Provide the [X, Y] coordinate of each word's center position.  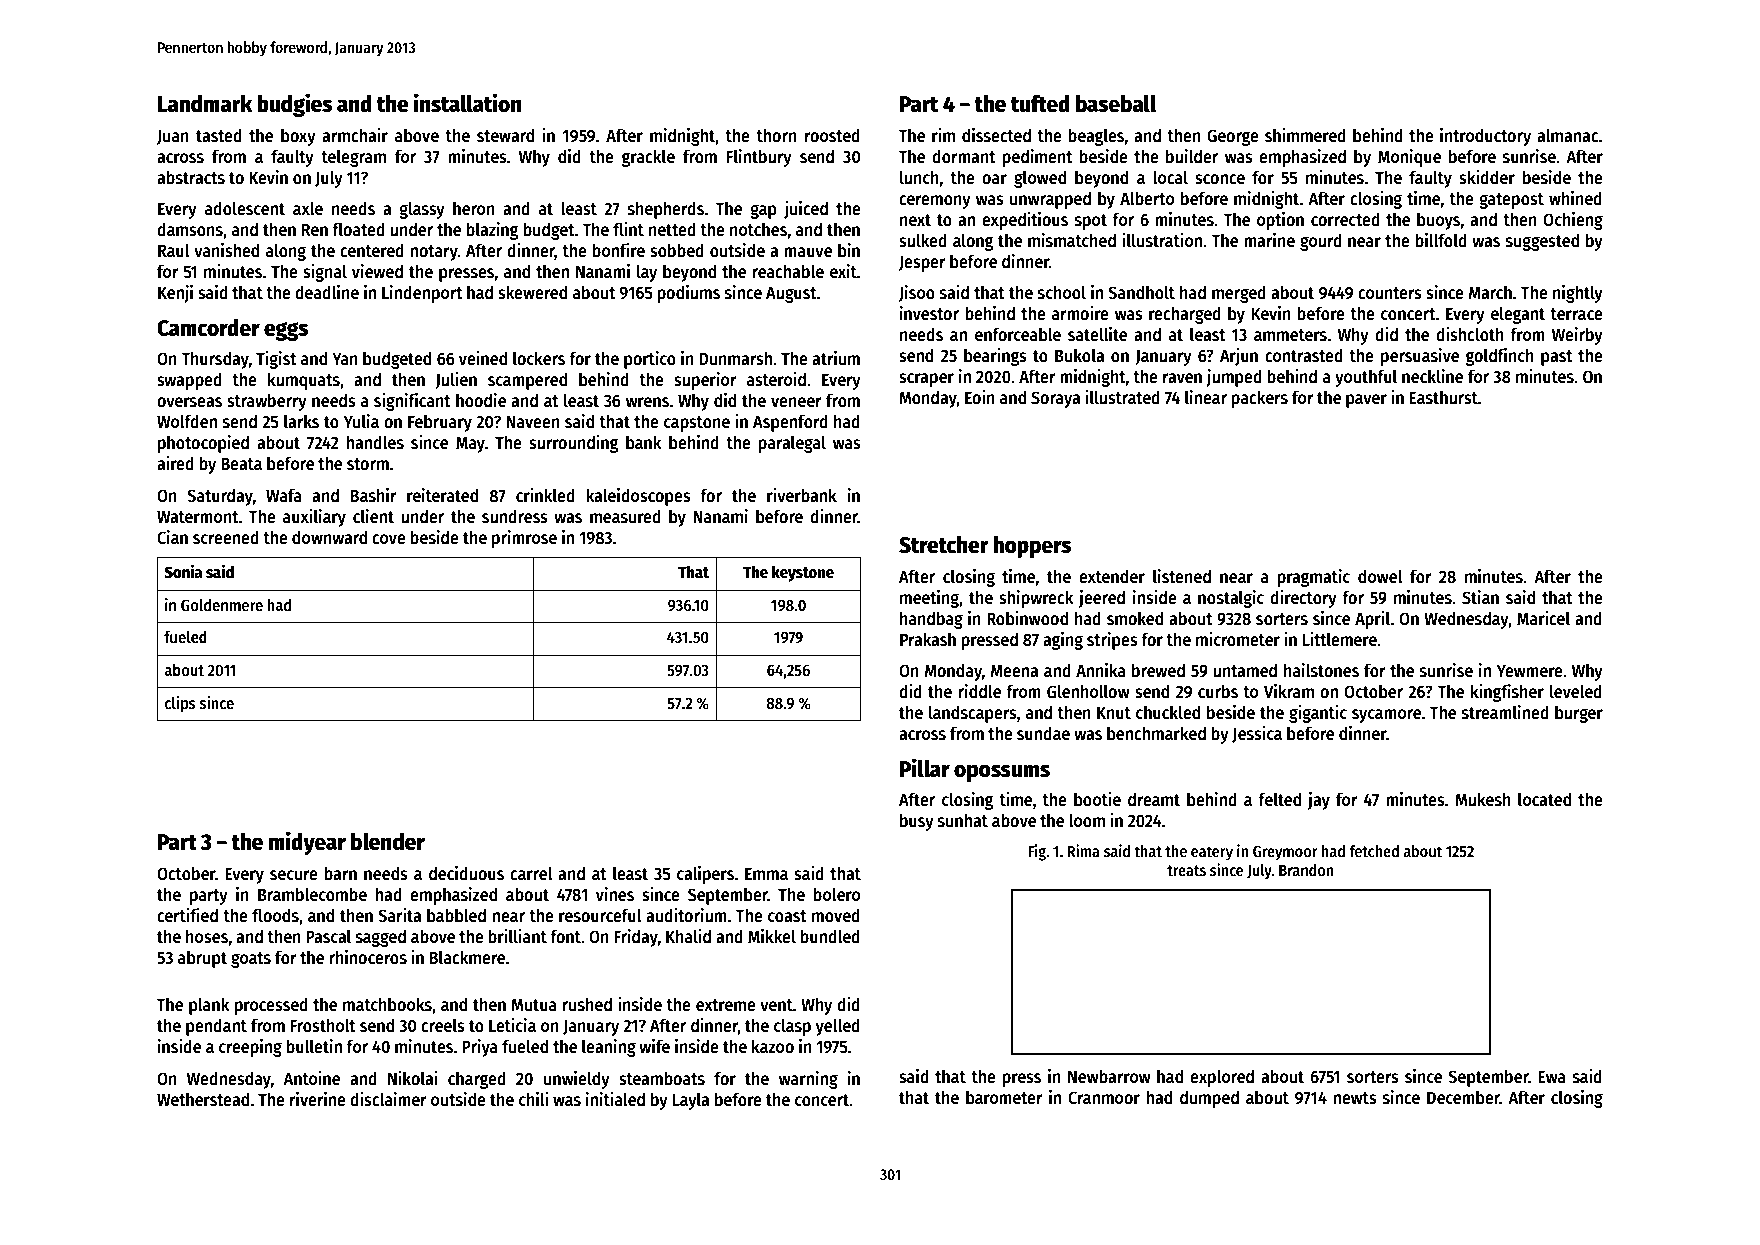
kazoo [773, 1046]
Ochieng [1573, 221]
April [1372, 620]
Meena [1014, 671]
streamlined [1505, 712]
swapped [189, 381]
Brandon [1306, 870]
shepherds [666, 210]
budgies [294, 105]
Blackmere [467, 957]
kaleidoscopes [638, 497]
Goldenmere [222, 604]
